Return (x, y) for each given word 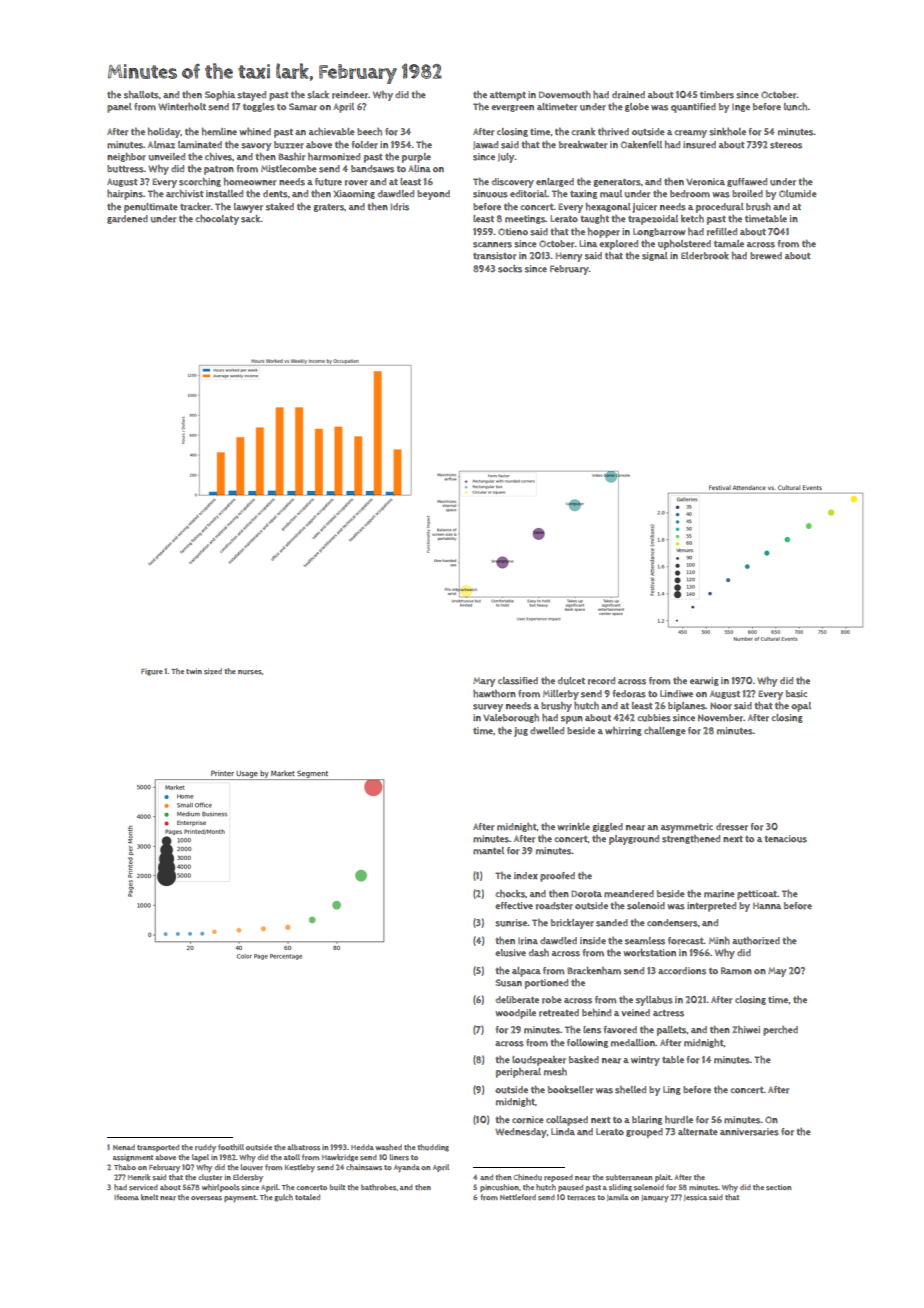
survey (488, 708)
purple (416, 158)
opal (801, 707)
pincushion (499, 1188)
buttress (125, 169)
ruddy (205, 1148)
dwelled (547, 731)
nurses (250, 672)
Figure (152, 672)
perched (780, 1031)
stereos (786, 145)
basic (796, 694)
